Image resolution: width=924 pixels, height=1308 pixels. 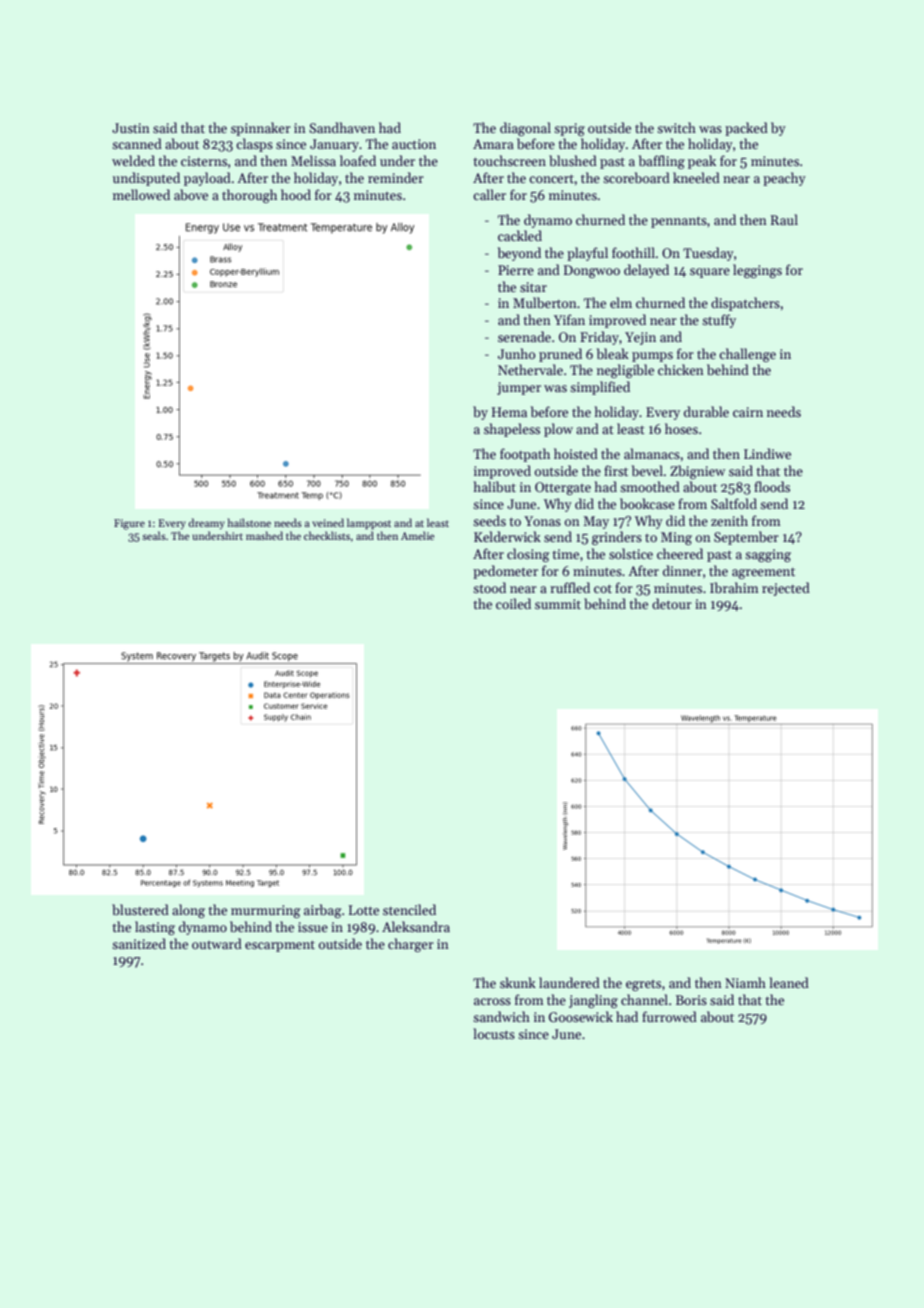 What do you see at coordinates (154, 535) in the page?
I see `seals` at bounding box center [154, 535].
